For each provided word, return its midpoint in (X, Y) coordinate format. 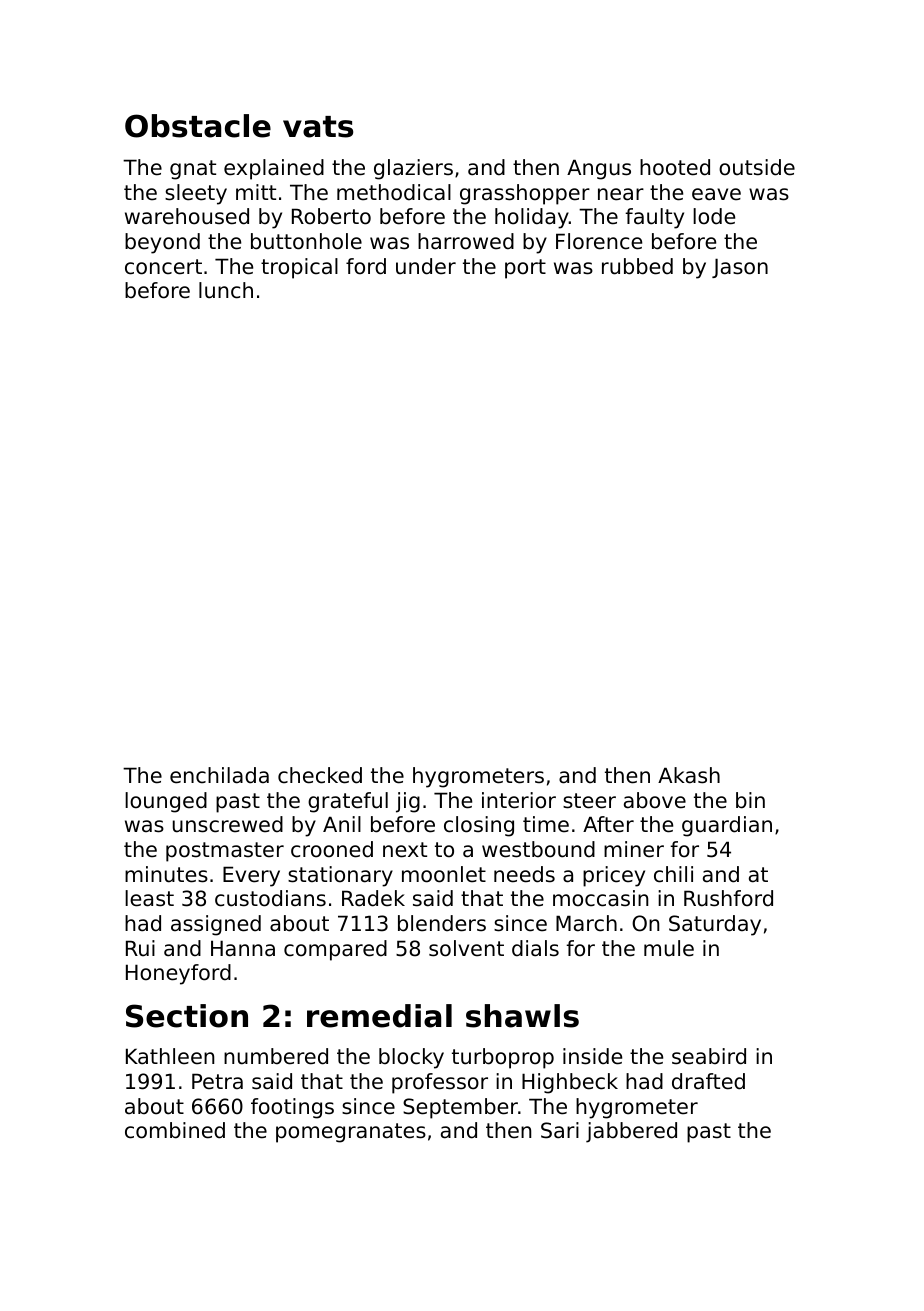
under (426, 266)
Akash (689, 775)
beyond (162, 243)
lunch (226, 290)
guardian (727, 826)
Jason (740, 268)
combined (175, 1130)
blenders (442, 923)
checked (320, 775)
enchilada (219, 775)
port (525, 269)
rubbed (637, 266)
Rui (140, 948)
